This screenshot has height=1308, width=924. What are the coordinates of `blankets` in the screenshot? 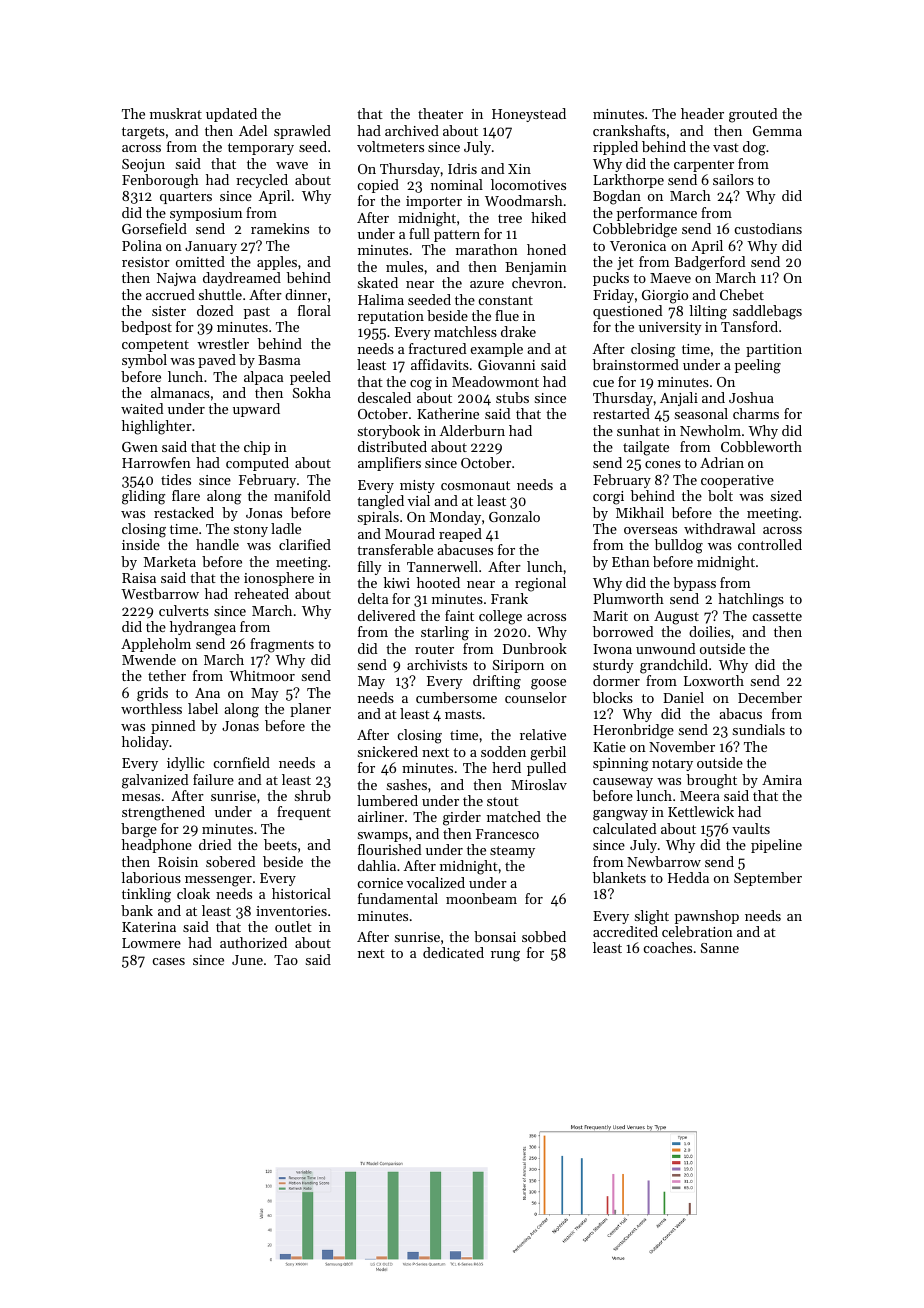 It's located at (619, 877).
